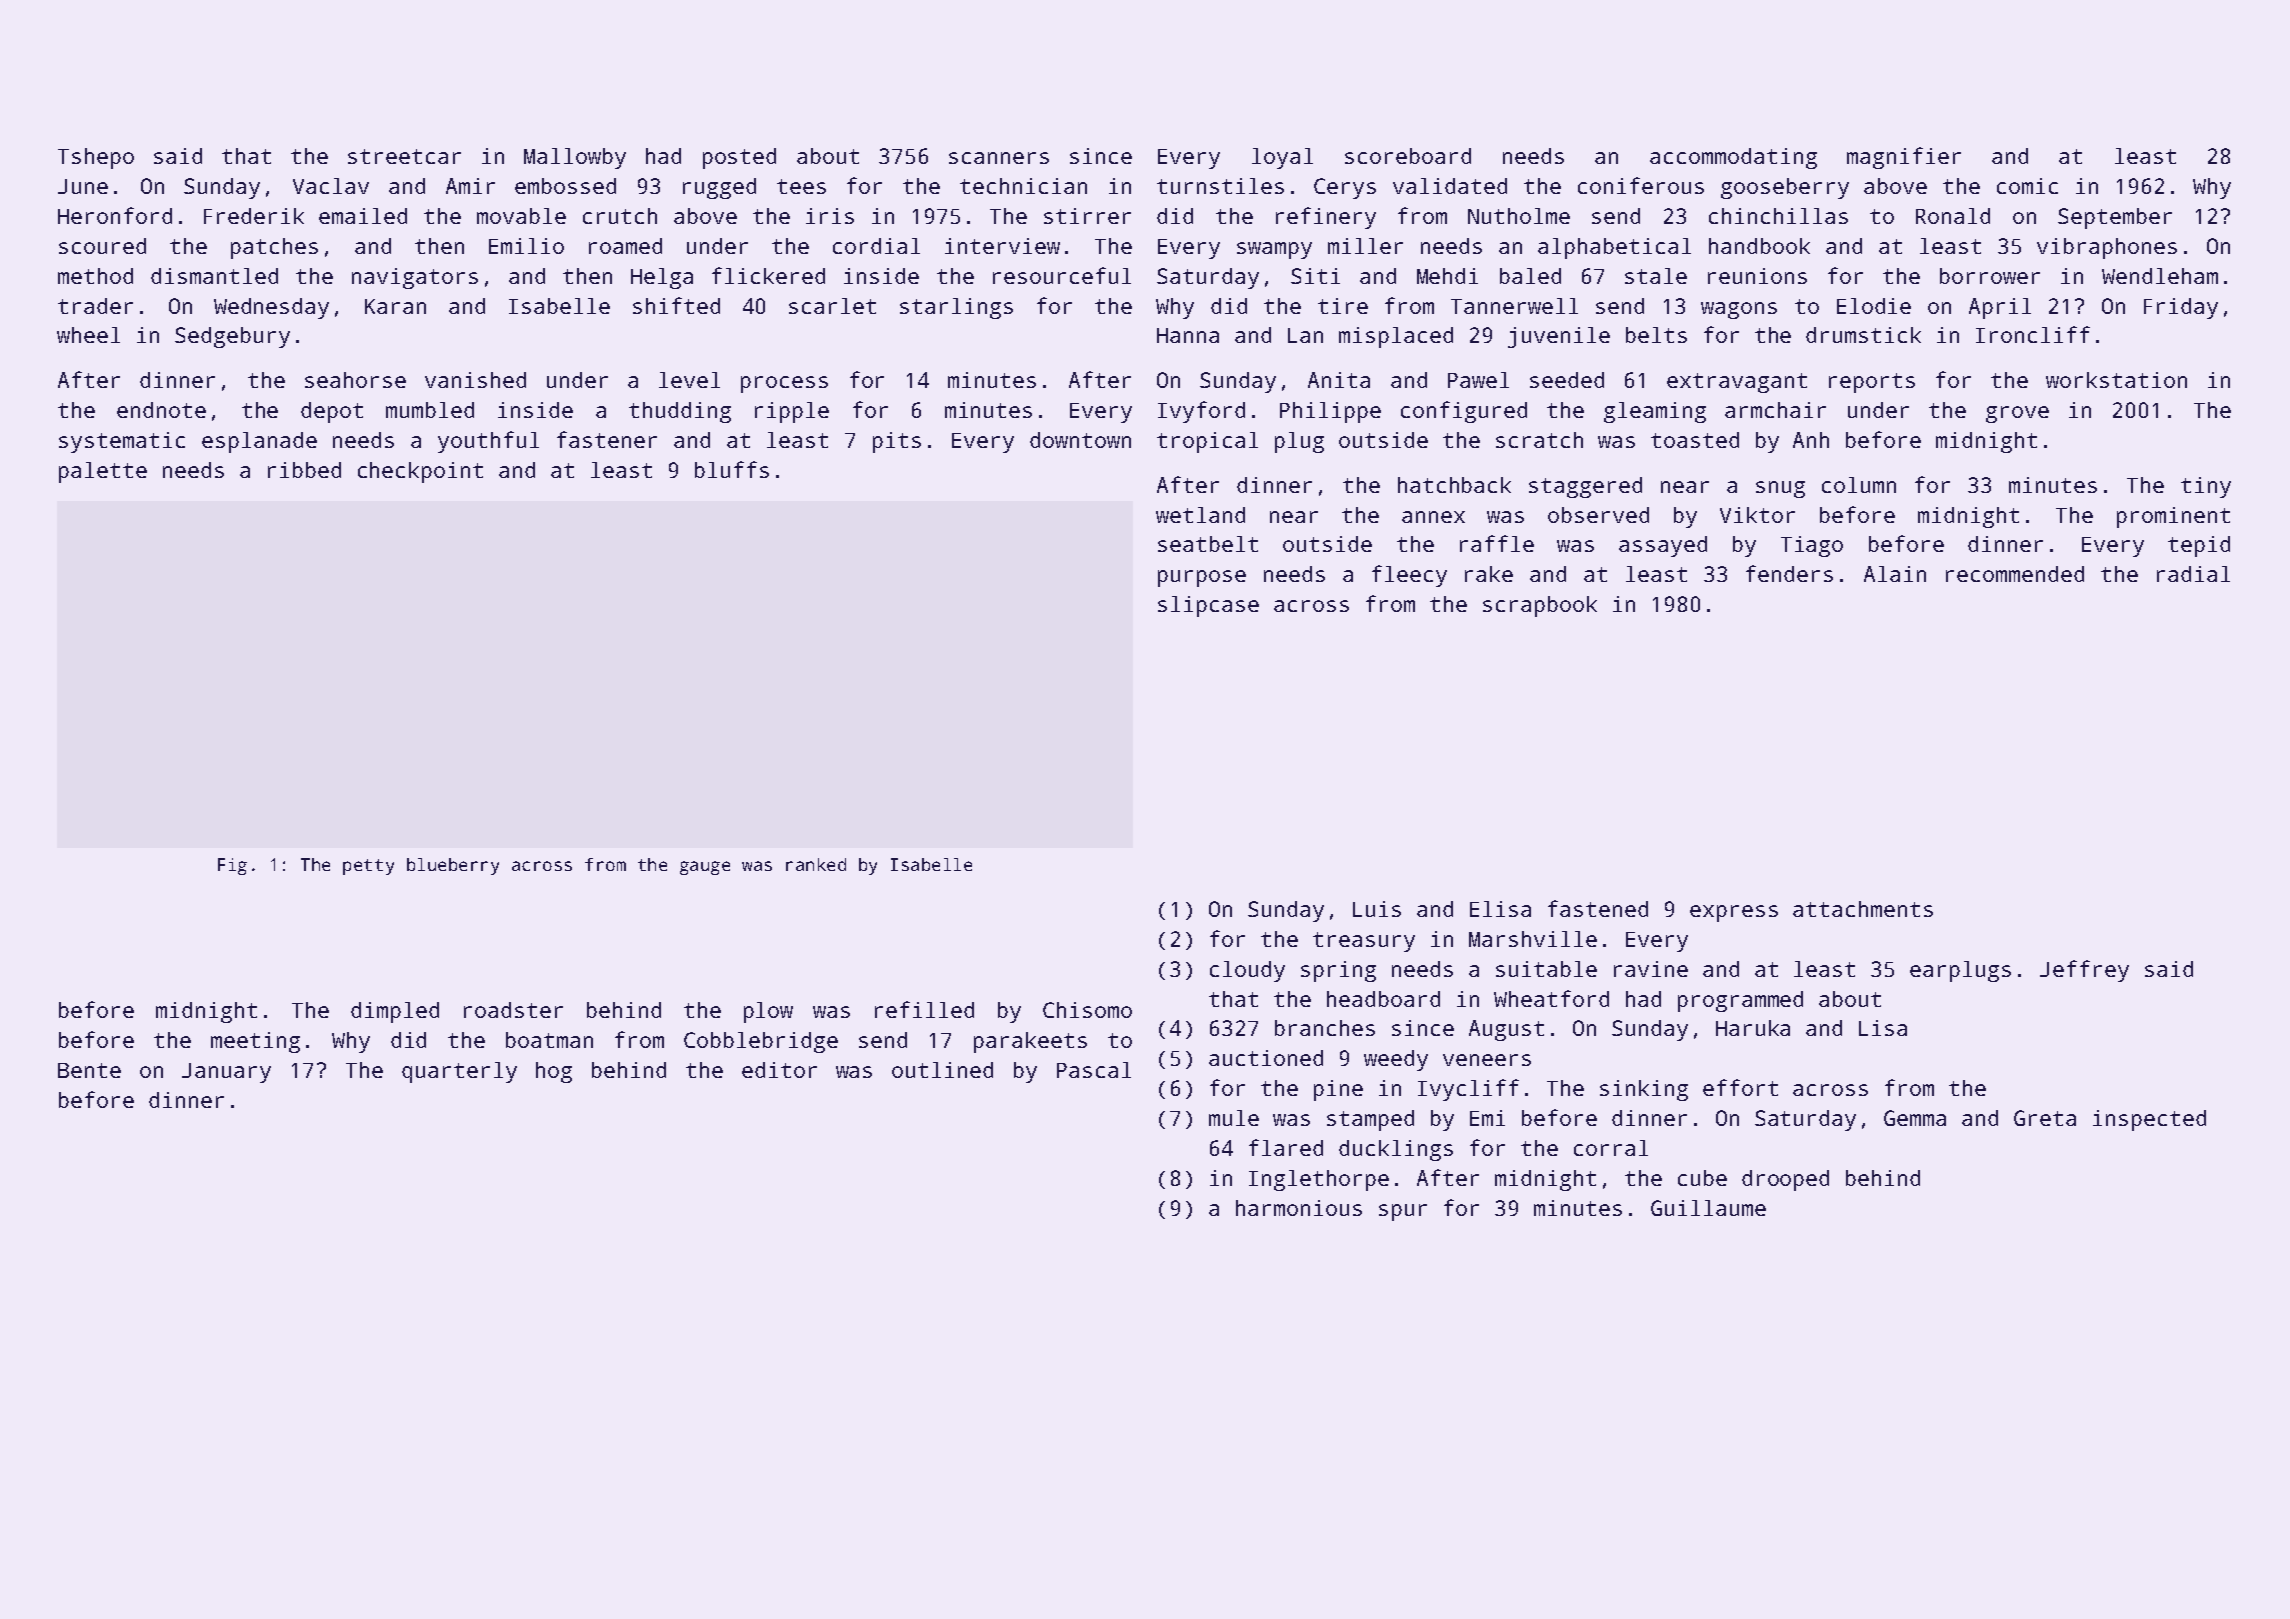 This image has width=2290, height=1619. Describe the element at coordinates (1247, 971) in the image. I see `cloudy` at that location.
